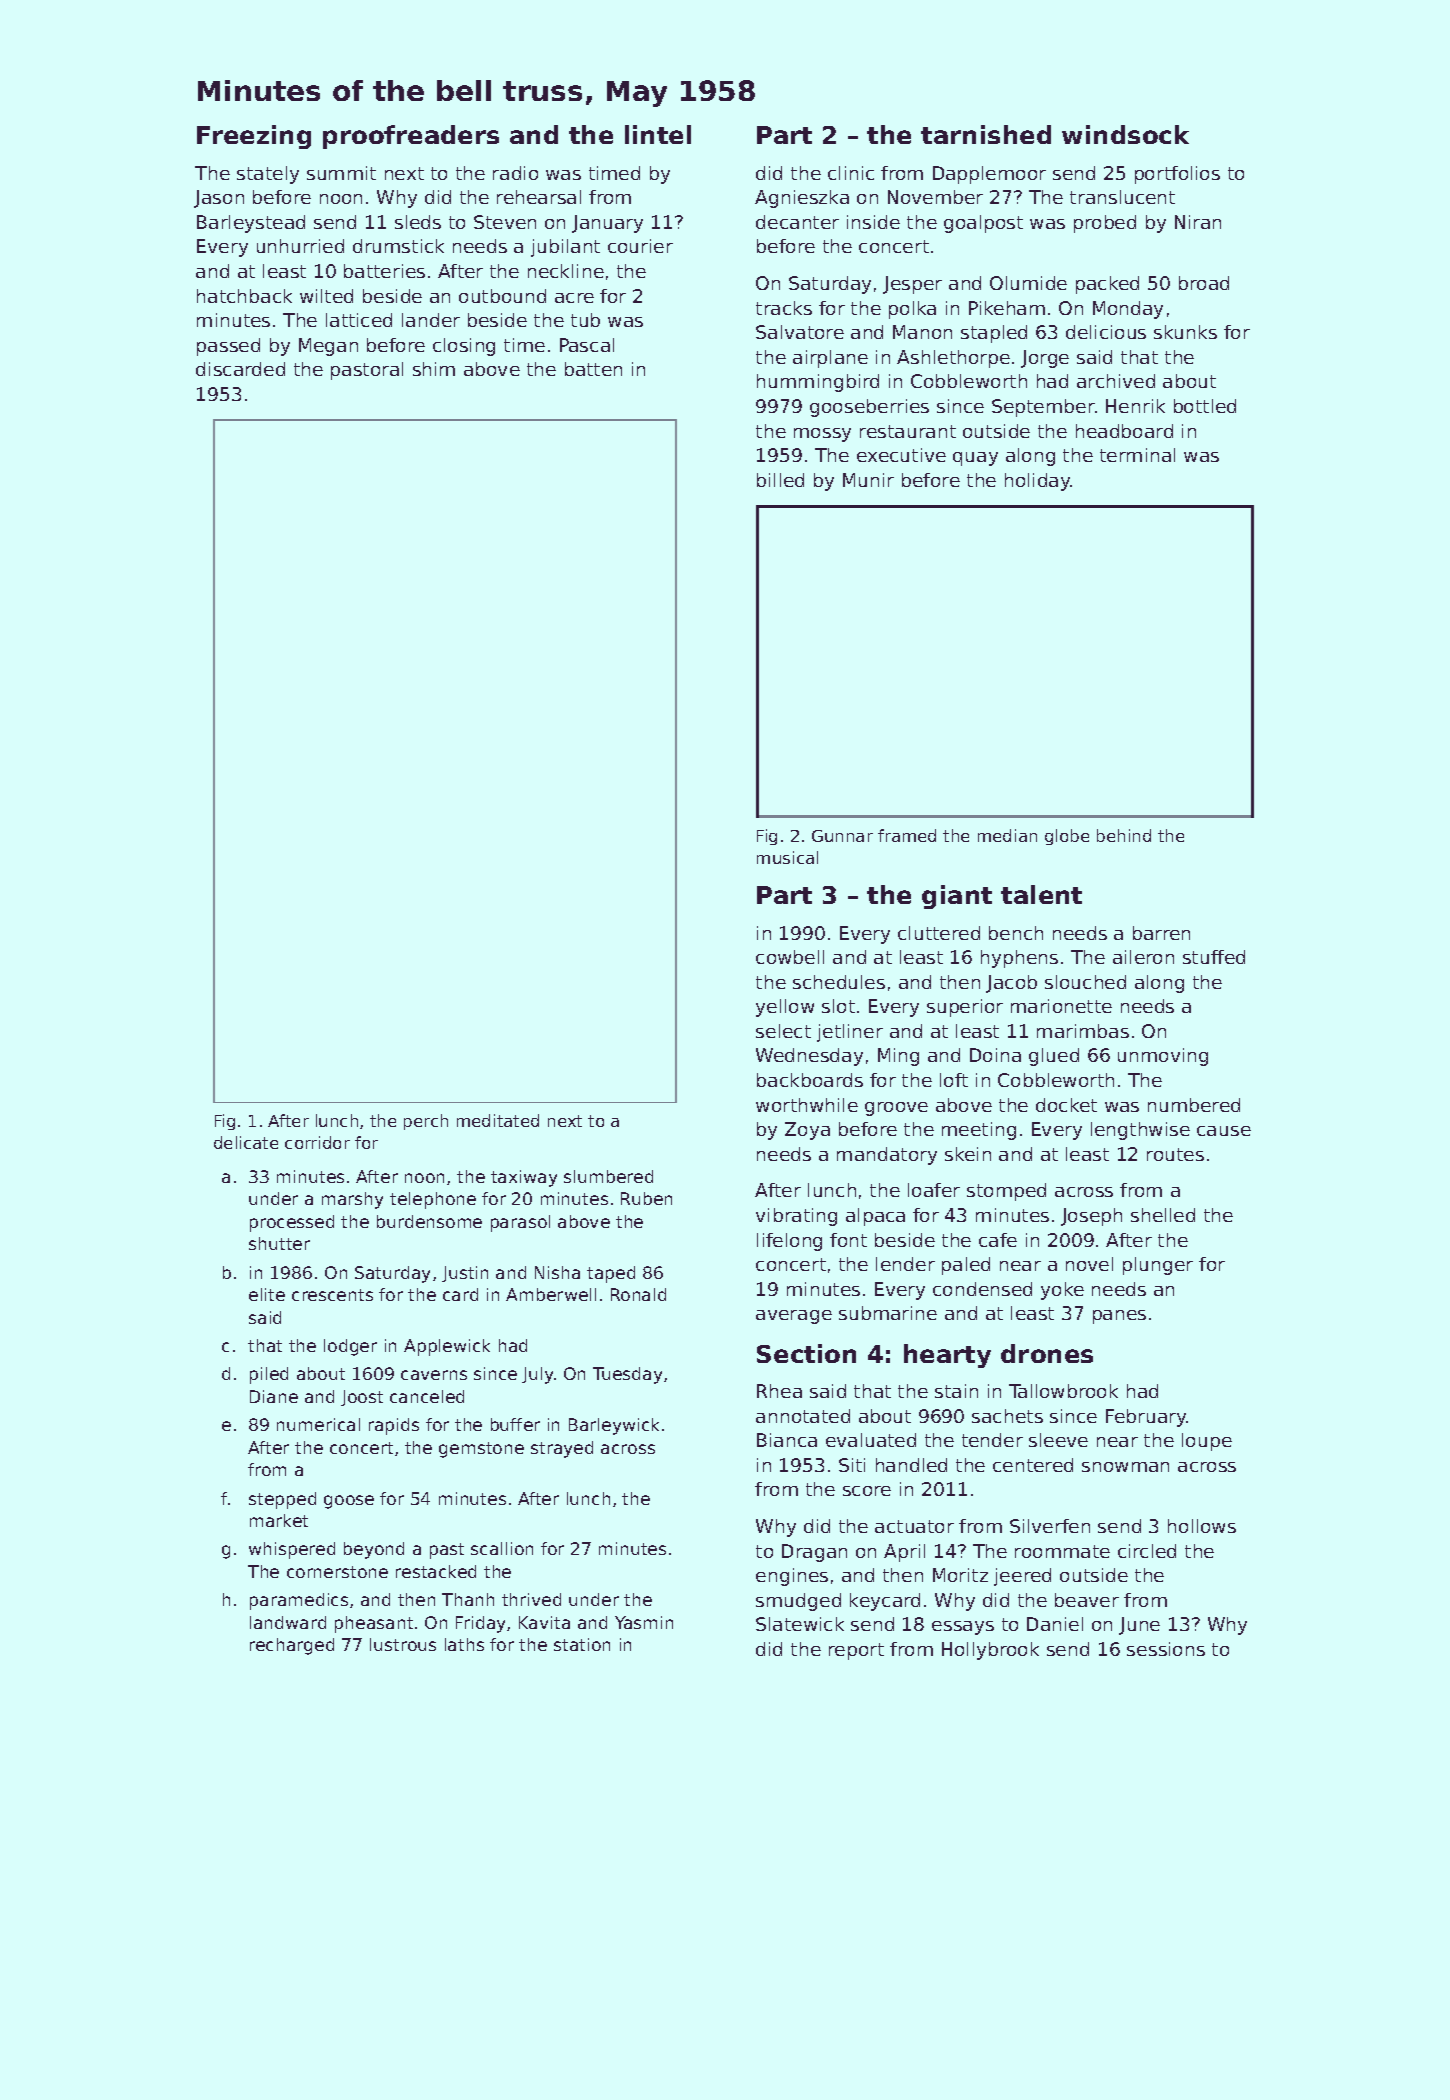 Image resolution: width=1450 pixels, height=2100 pixels. What do you see at coordinates (785, 1008) in the screenshot?
I see `yellow` at bounding box center [785, 1008].
